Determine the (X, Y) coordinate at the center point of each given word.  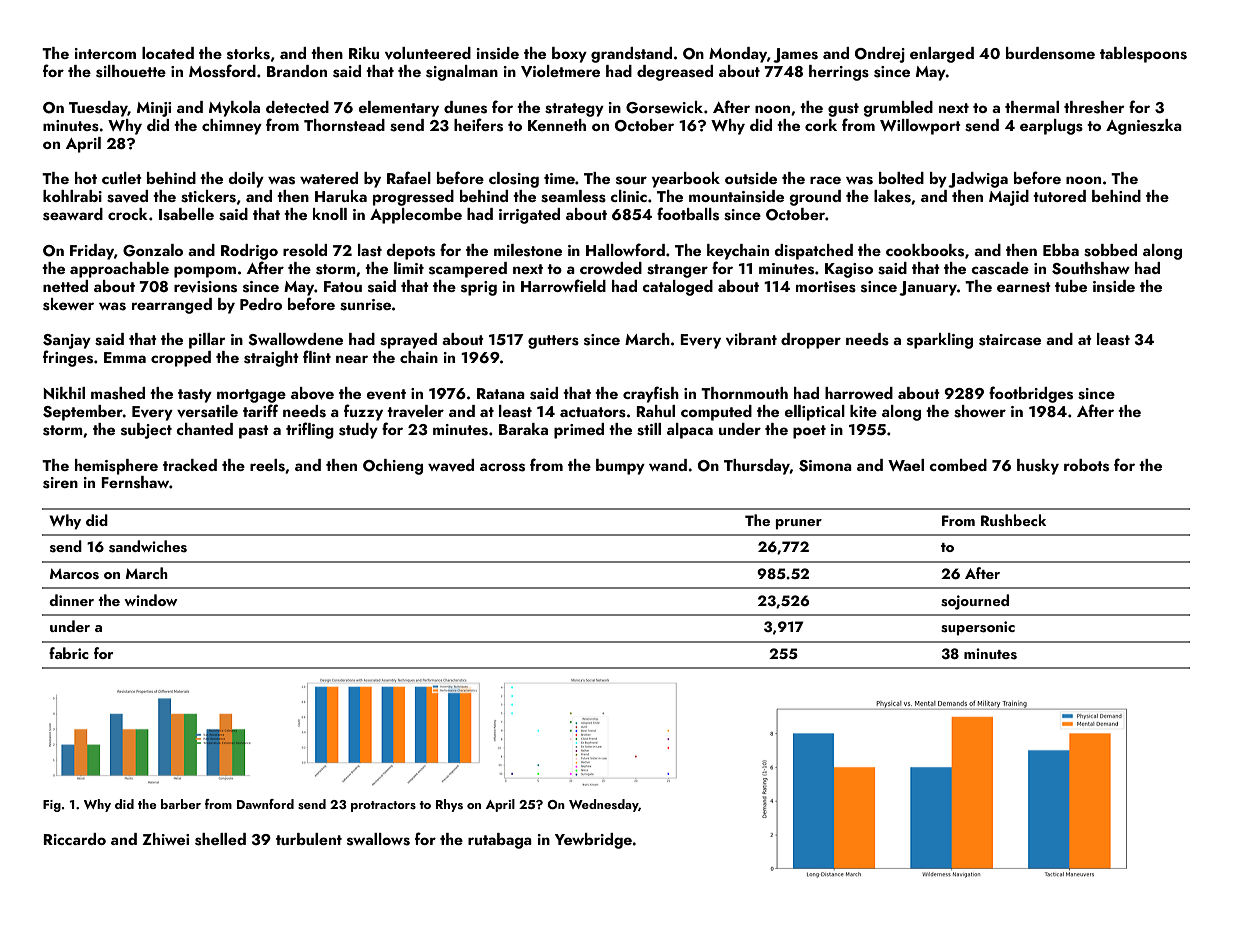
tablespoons (1143, 55)
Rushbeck (1013, 520)
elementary (398, 109)
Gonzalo (153, 250)
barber (181, 804)
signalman (462, 73)
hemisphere (116, 467)
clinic (628, 196)
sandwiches (148, 546)
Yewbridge (593, 841)
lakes (892, 196)
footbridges (1031, 394)
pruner (799, 524)
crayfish (651, 394)
